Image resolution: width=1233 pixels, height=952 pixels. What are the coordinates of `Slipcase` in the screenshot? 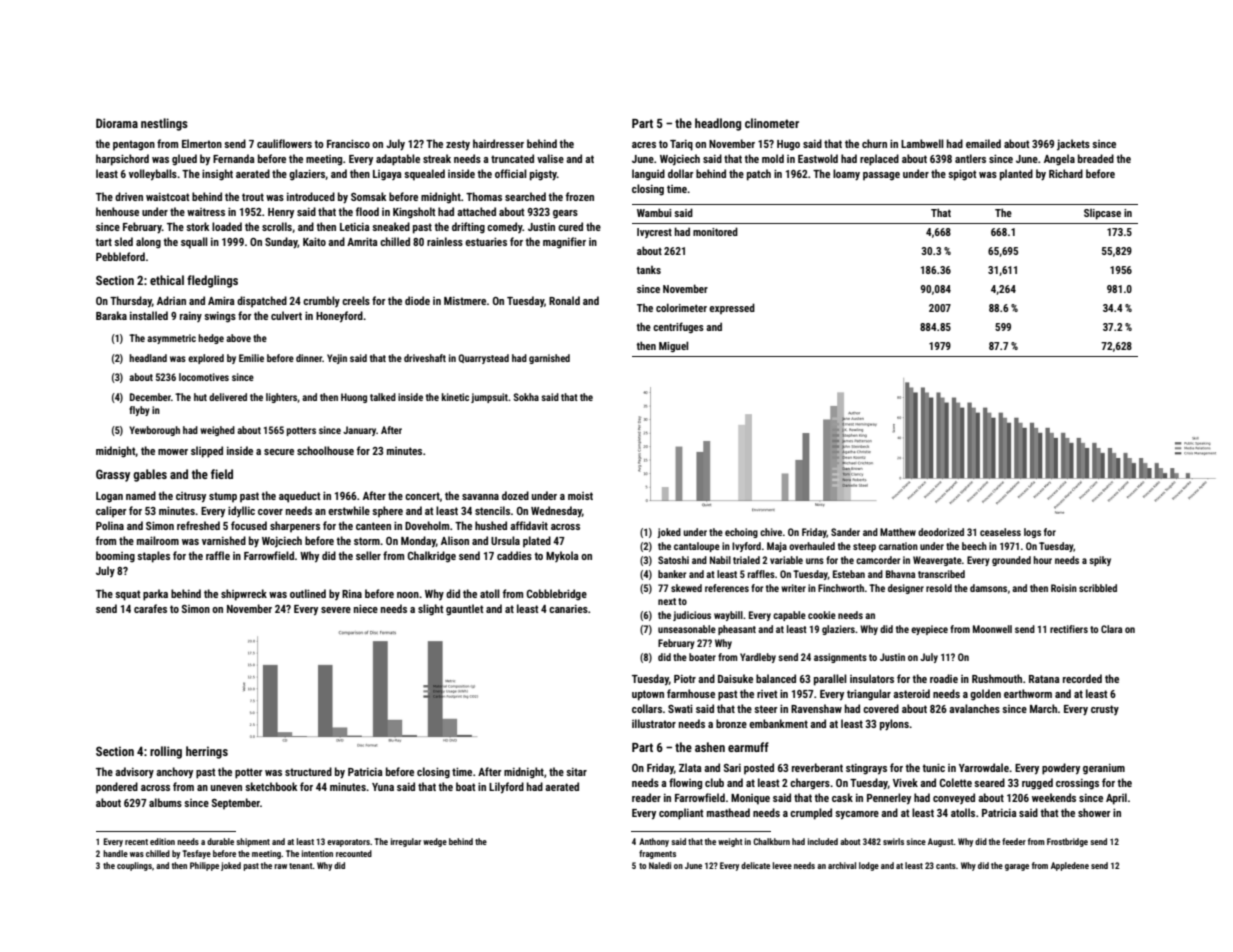 It's located at (1102, 214).
